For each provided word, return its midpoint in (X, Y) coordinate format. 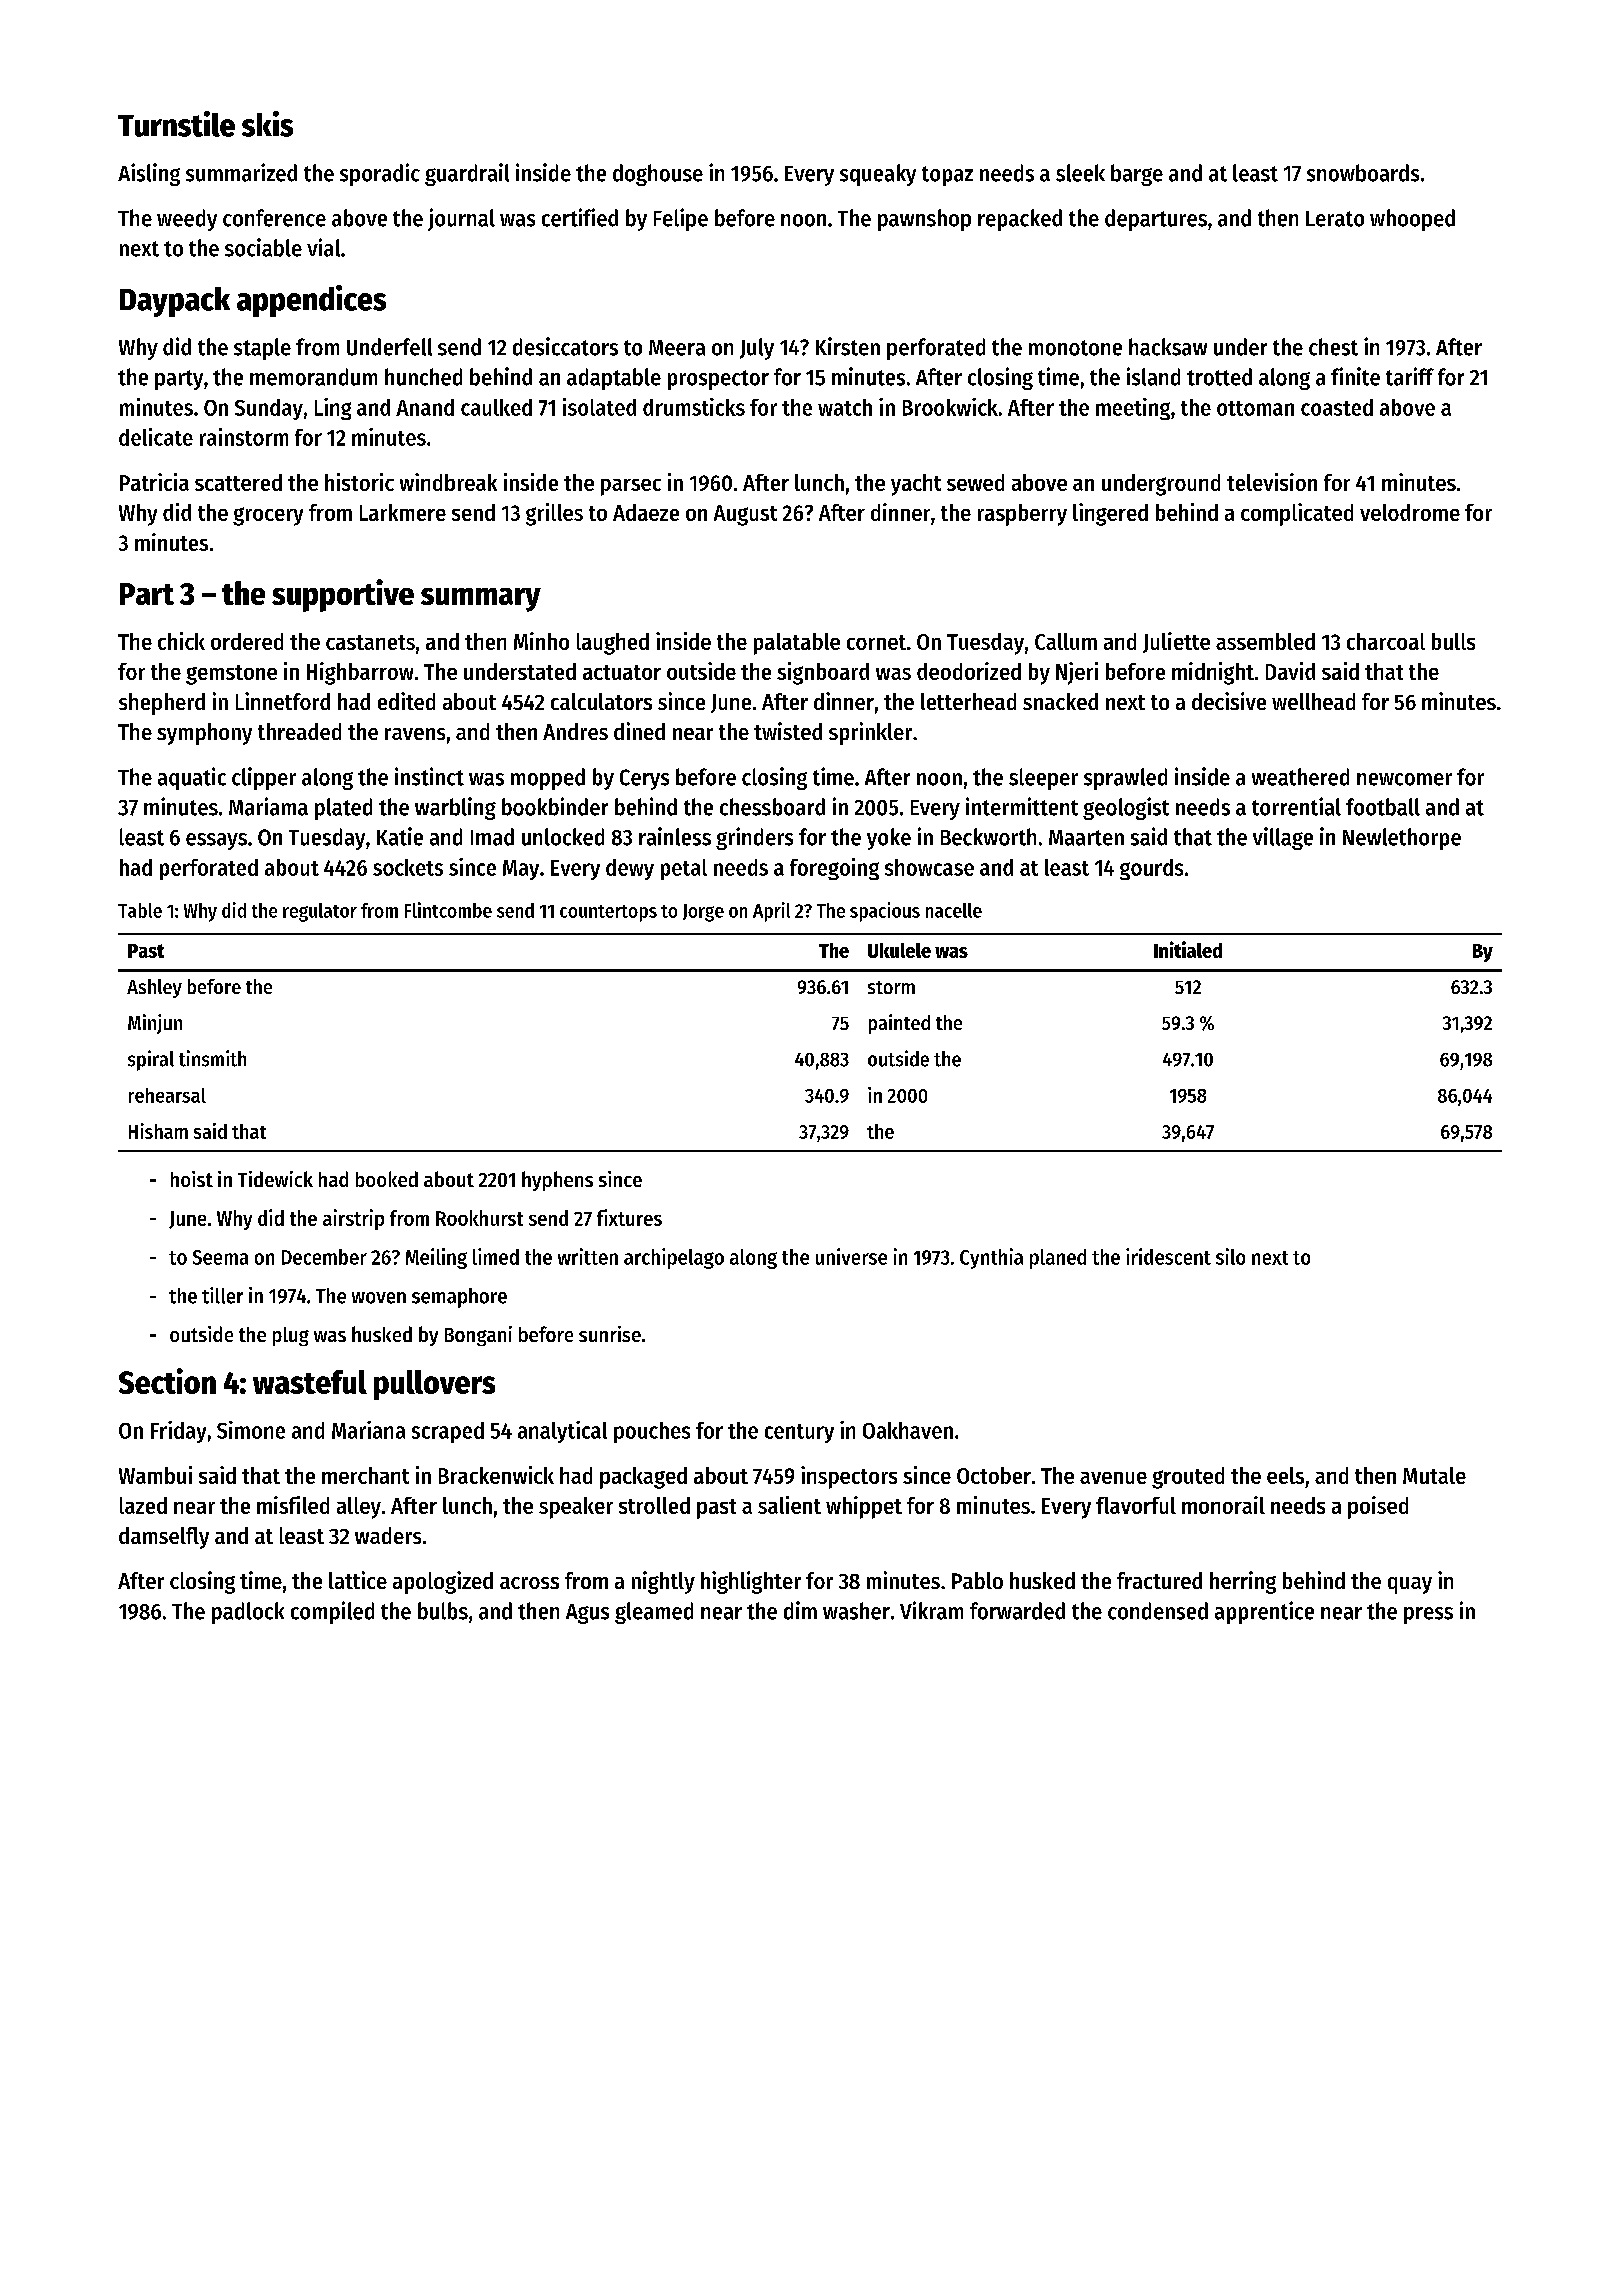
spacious (885, 912)
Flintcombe (448, 910)
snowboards (1363, 173)
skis (267, 124)
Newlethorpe (1402, 839)
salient (789, 1505)
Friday (178, 1432)
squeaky (878, 175)
